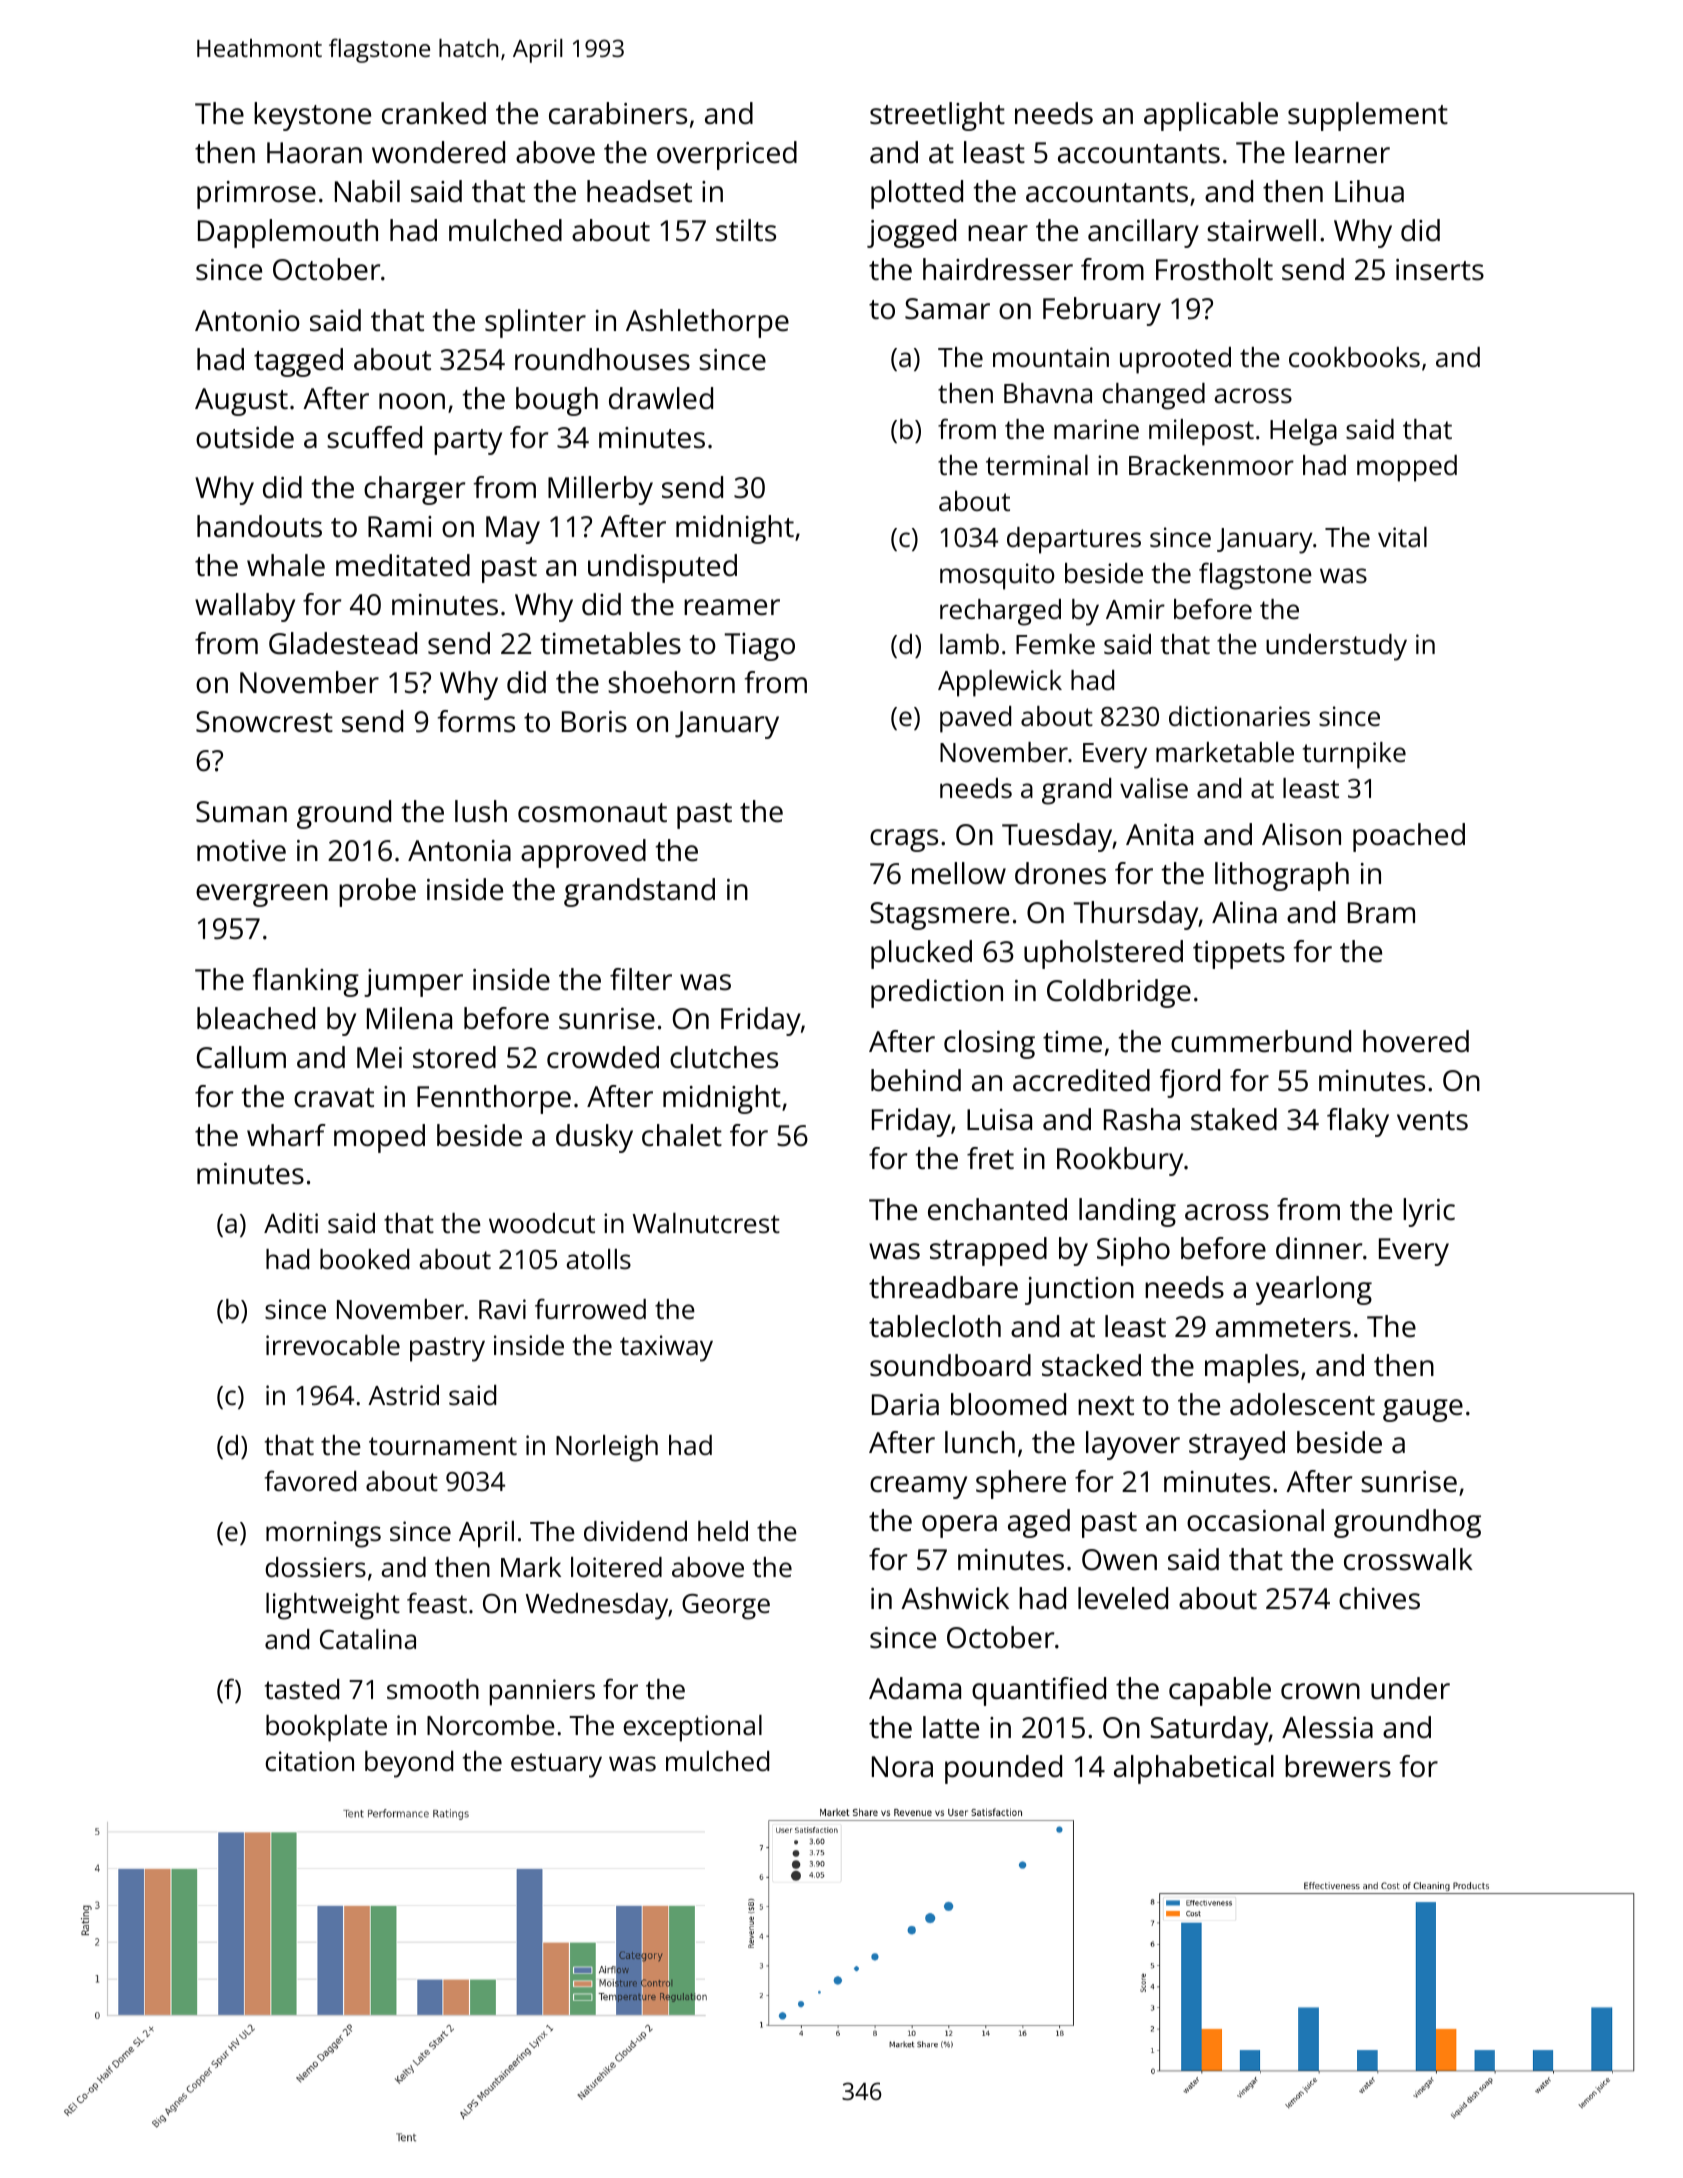 This image has width=1683, height=2178. What do you see at coordinates (334, 1098) in the image?
I see `cravat` at bounding box center [334, 1098].
